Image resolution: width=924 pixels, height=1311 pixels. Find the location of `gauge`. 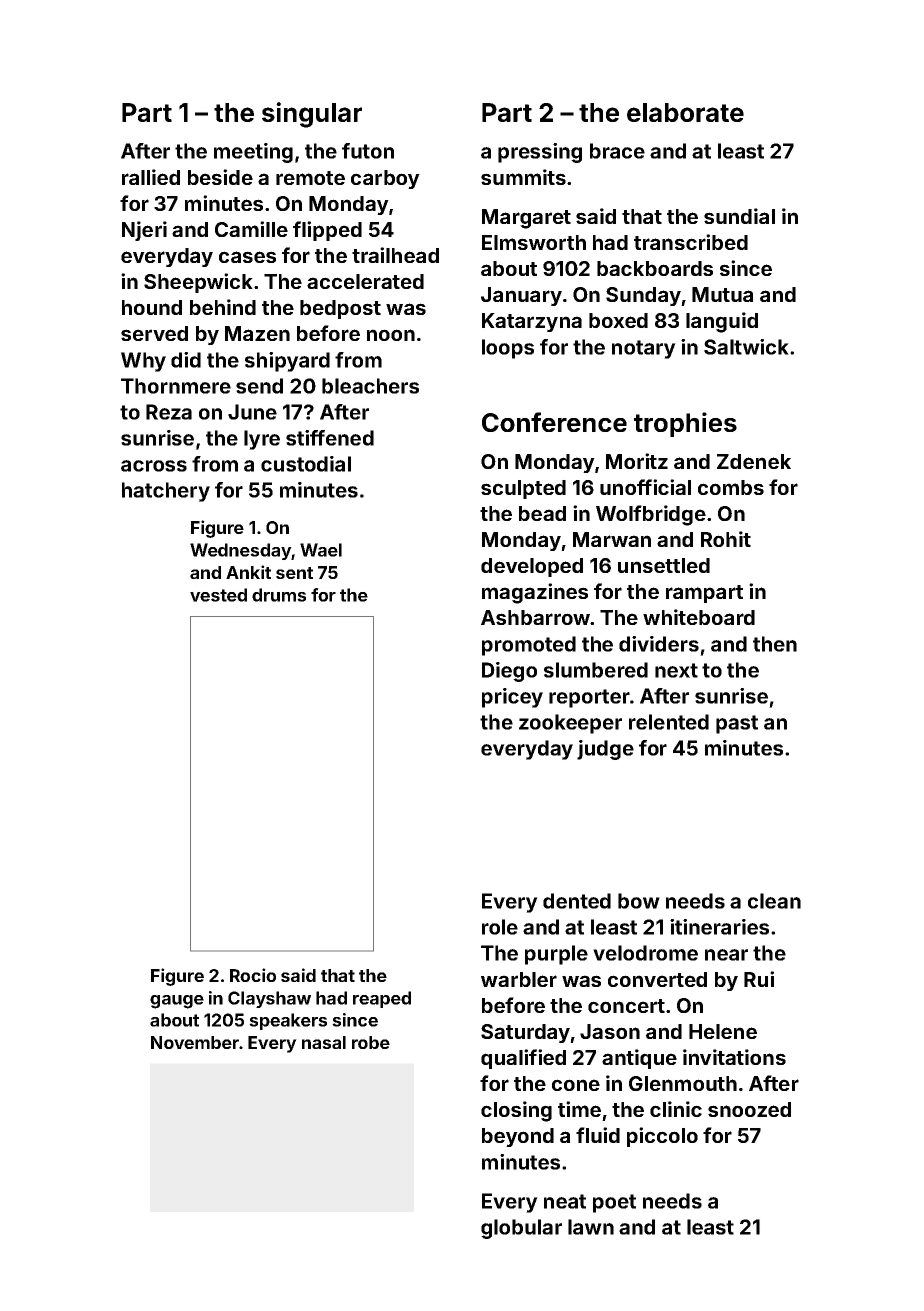

gauge is located at coordinates (177, 1002).
